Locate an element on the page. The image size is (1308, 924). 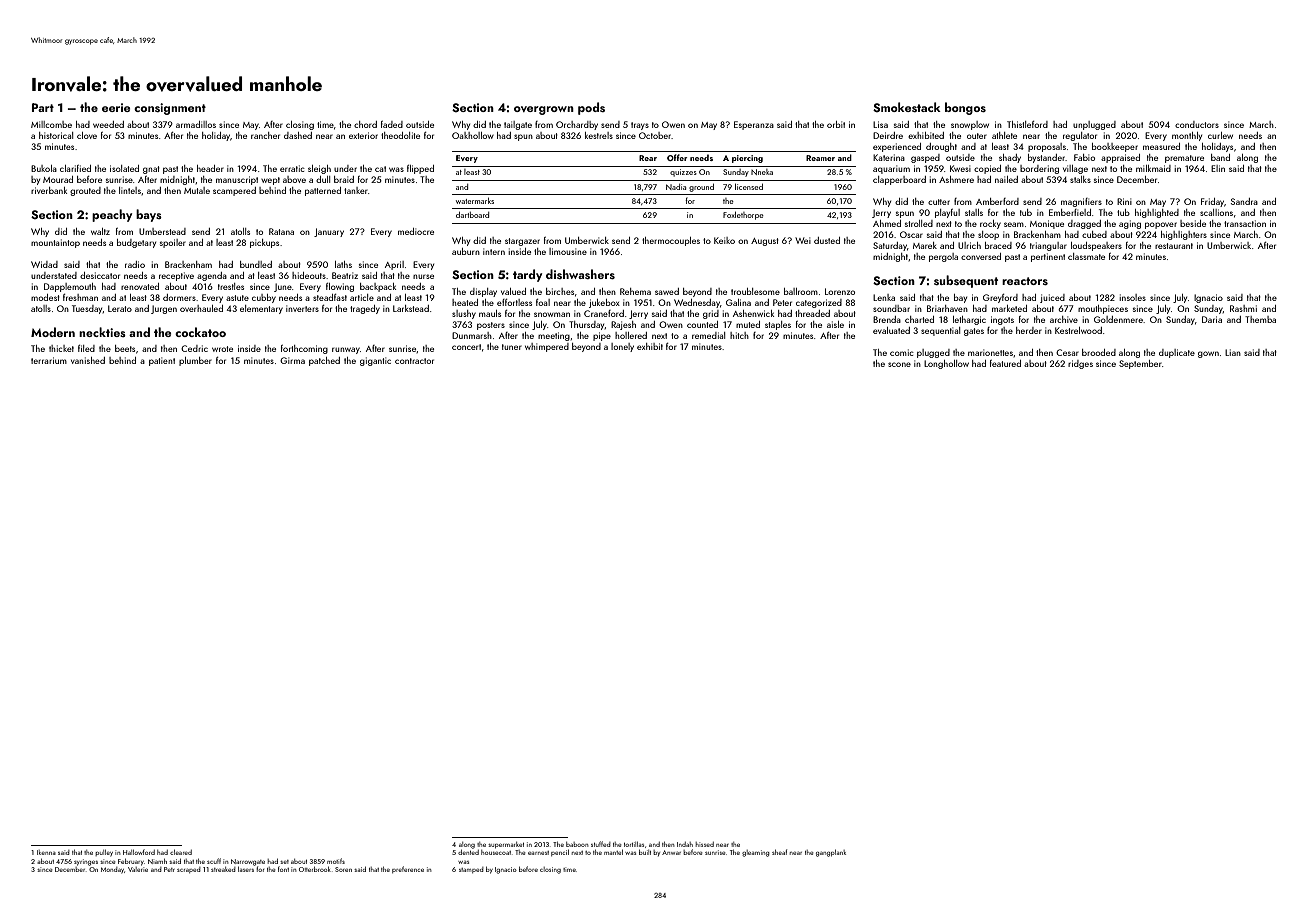
Girma is located at coordinates (292, 360).
